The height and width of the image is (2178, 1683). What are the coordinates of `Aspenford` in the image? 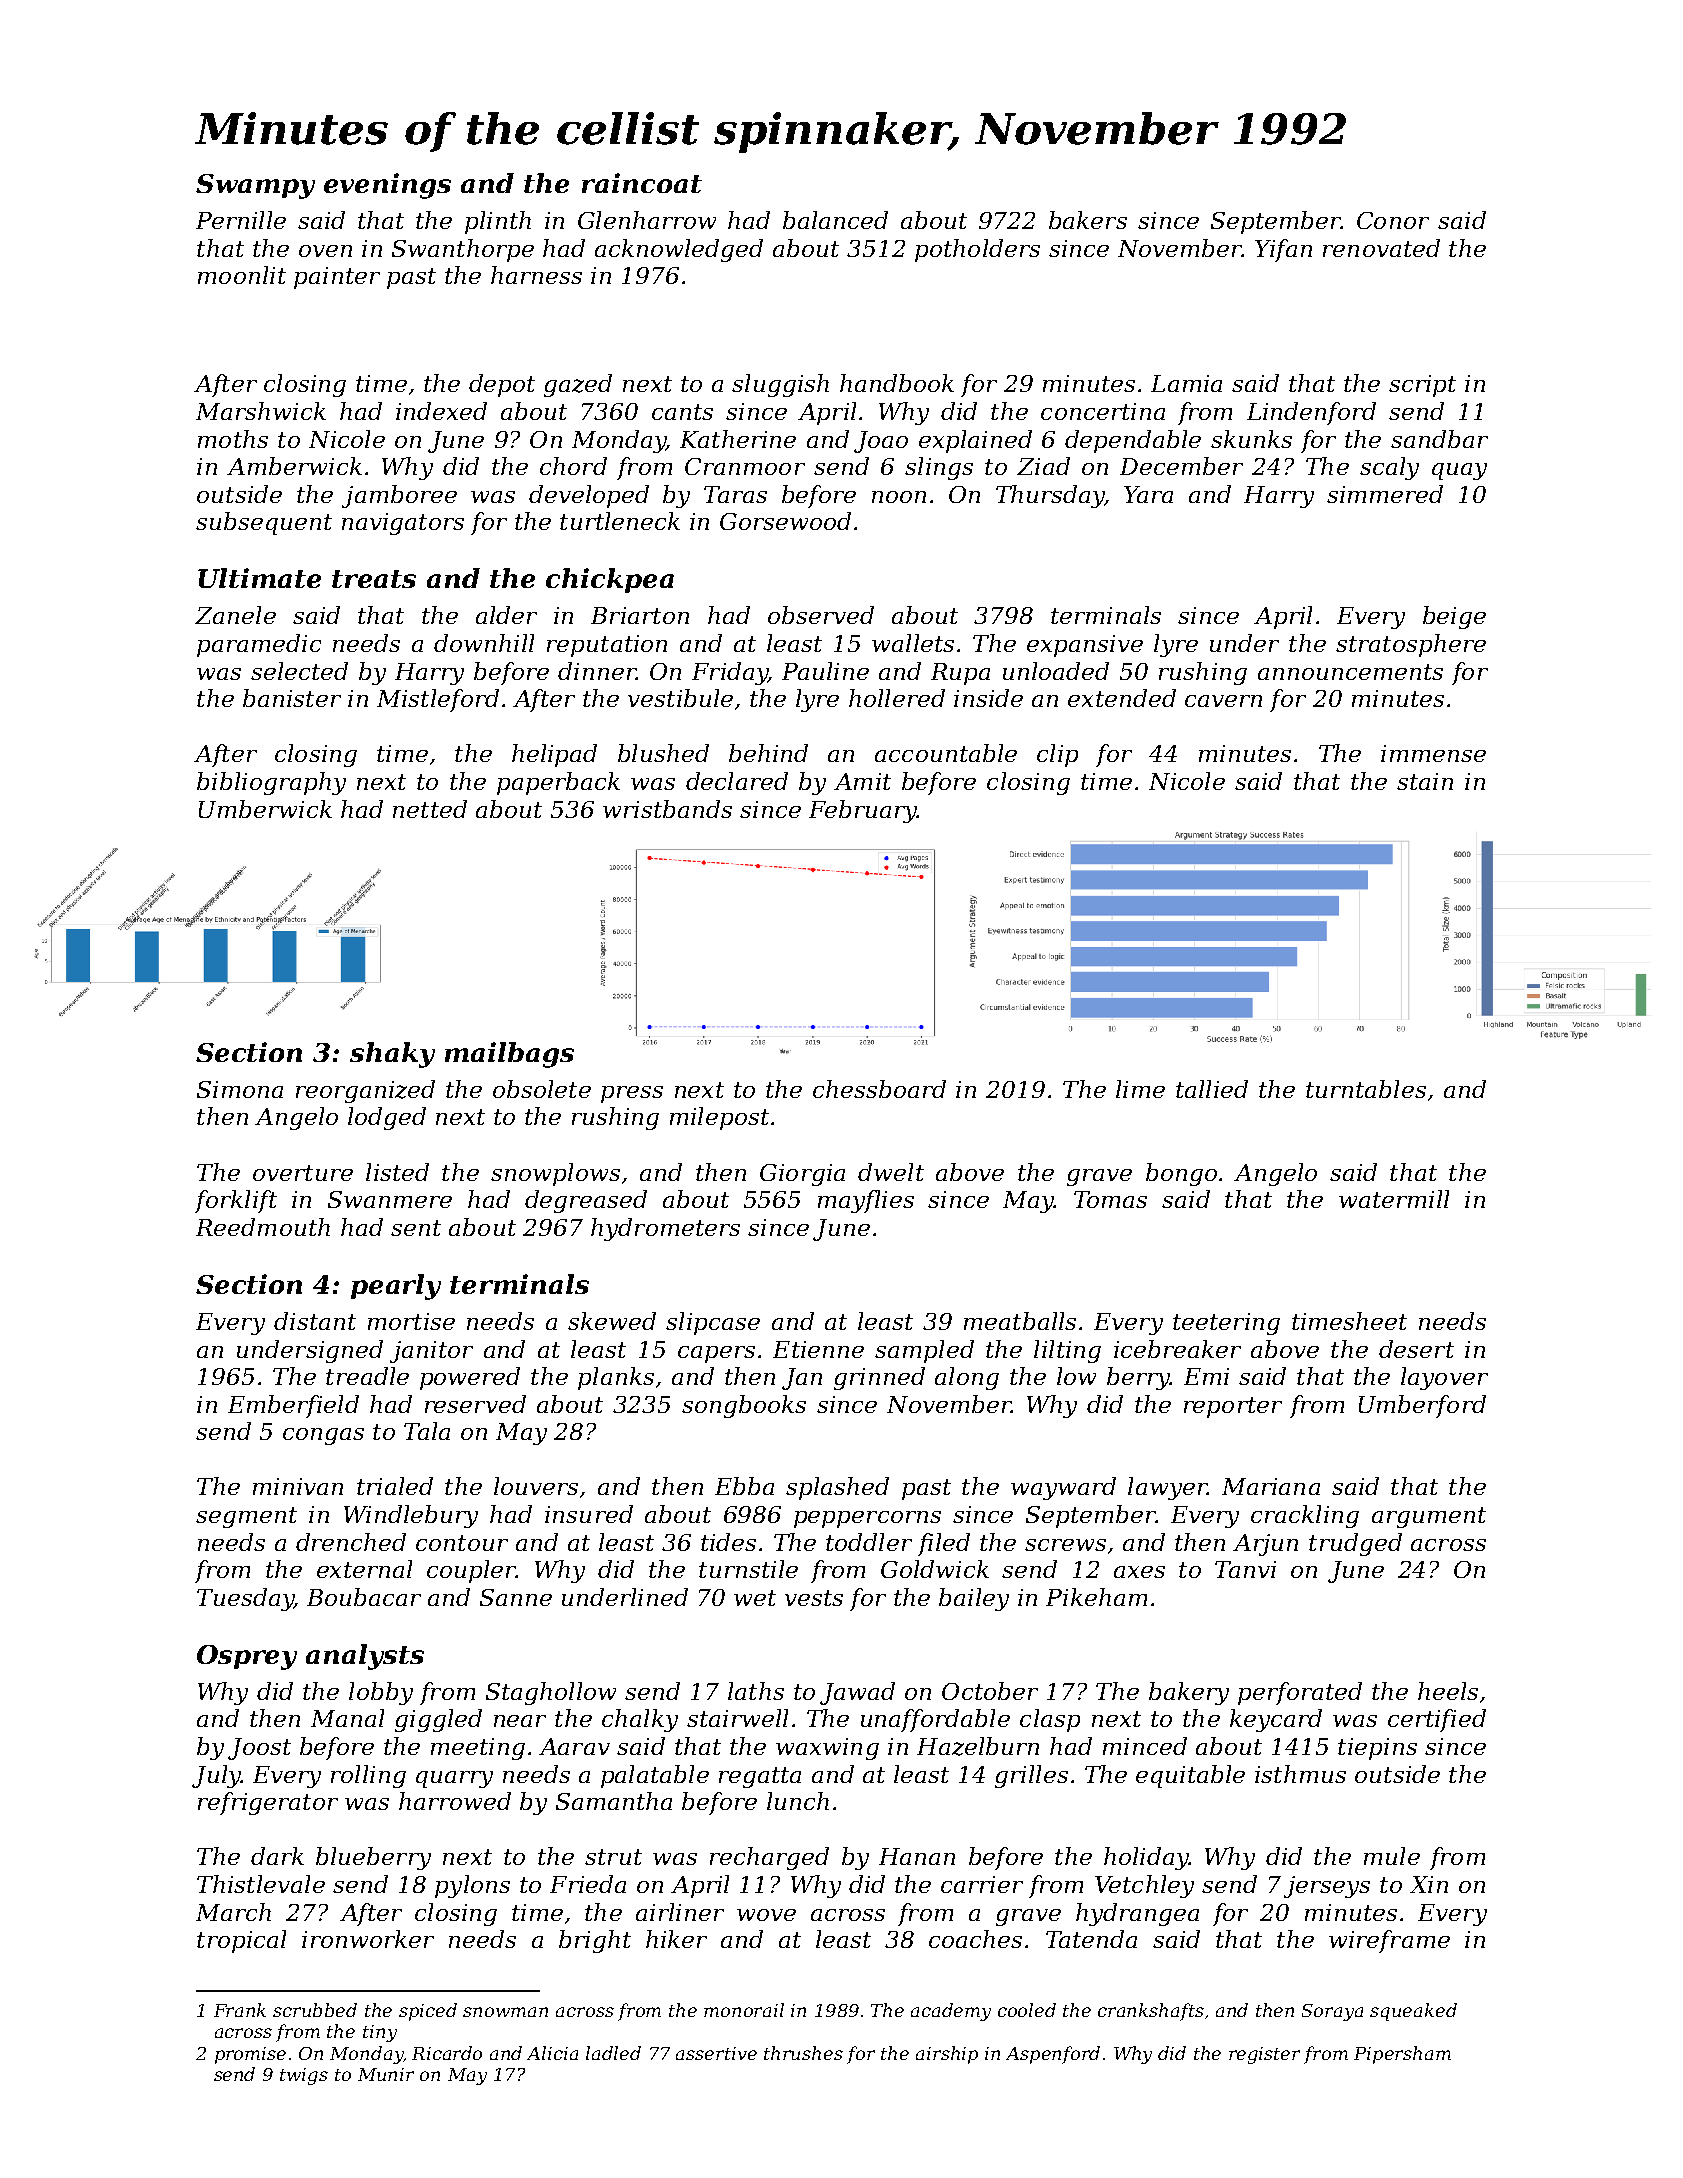 It's located at (1053, 2055).
